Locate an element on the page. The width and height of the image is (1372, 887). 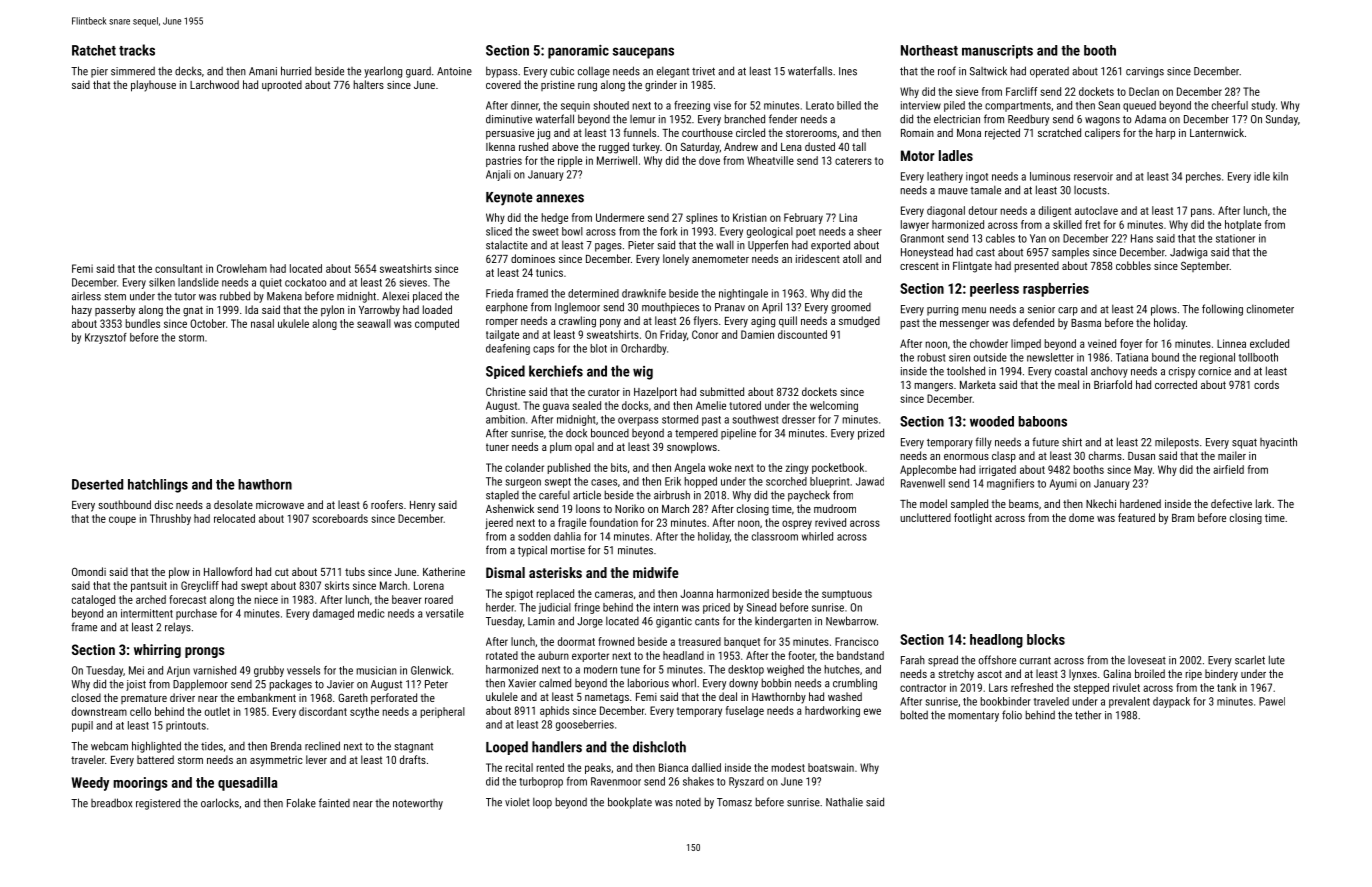
clinometer is located at coordinates (1270, 309).
